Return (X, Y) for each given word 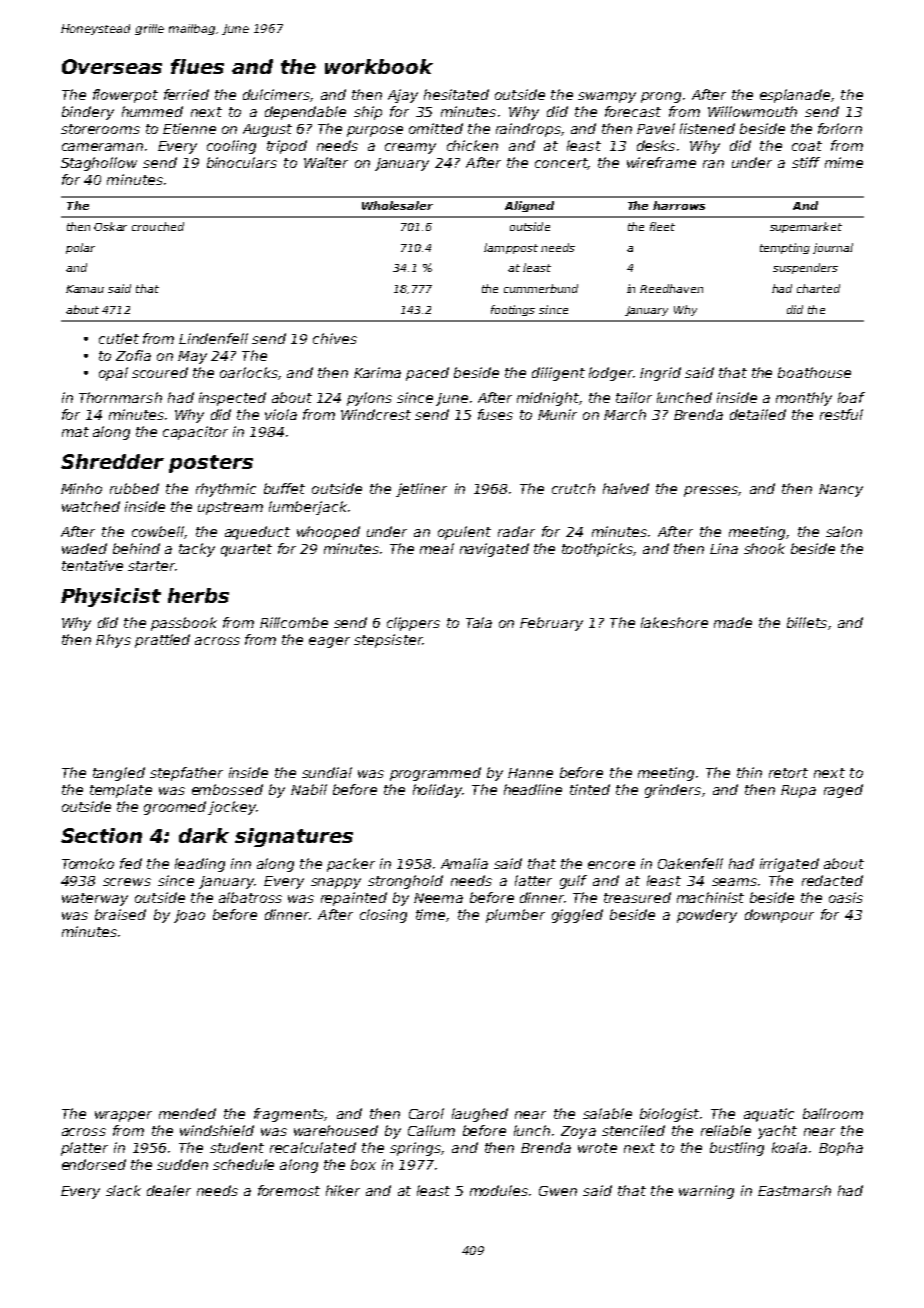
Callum (431, 1130)
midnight (548, 399)
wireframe (661, 162)
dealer (169, 1190)
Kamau (85, 289)
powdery (707, 916)
